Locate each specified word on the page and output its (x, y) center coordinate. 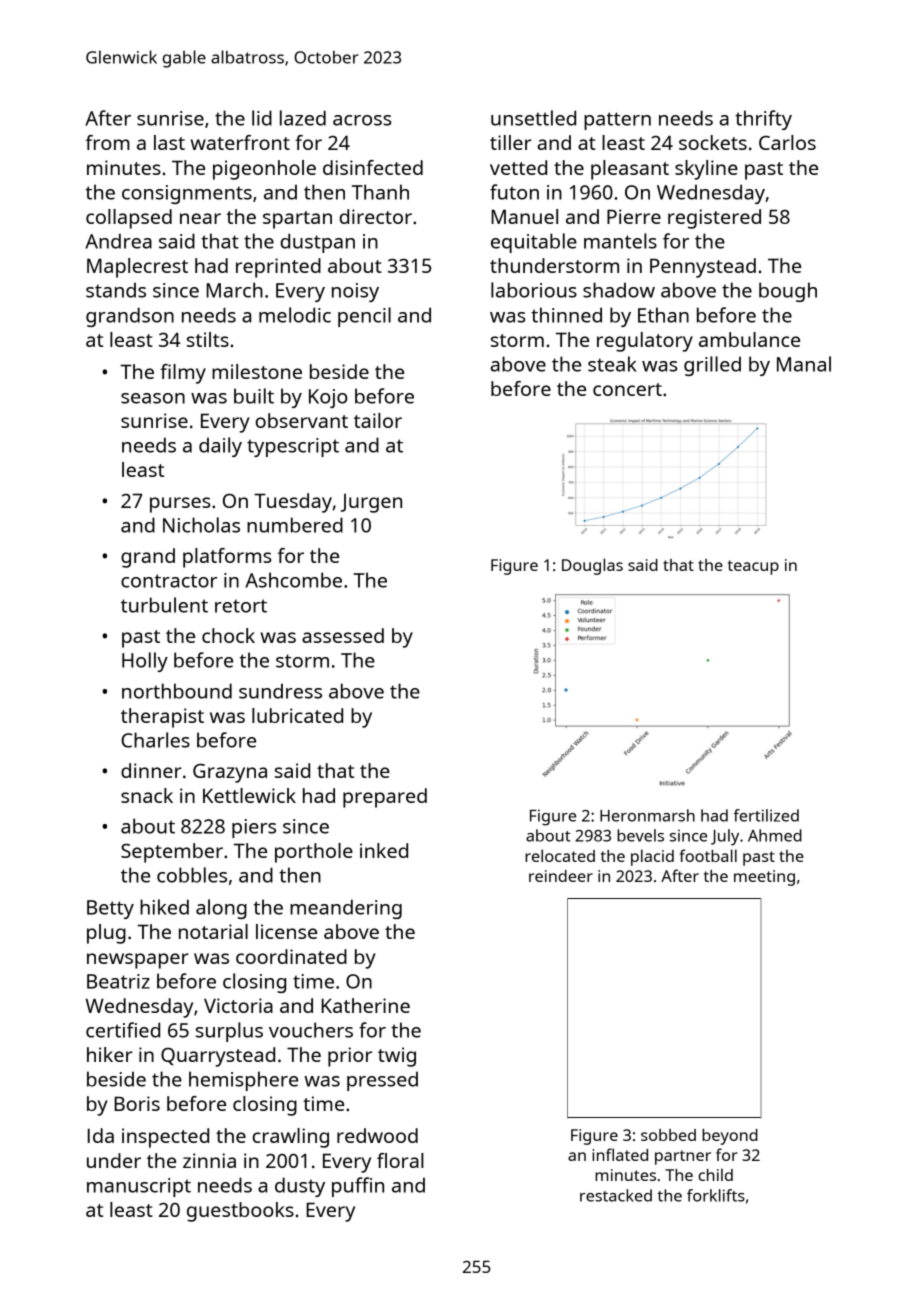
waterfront (240, 142)
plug (106, 934)
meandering (346, 909)
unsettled (533, 118)
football (708, 855)
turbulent (164, 605)
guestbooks (240, 1212)
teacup (753, 567)
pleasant (630, 170)
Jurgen (371, 503)
